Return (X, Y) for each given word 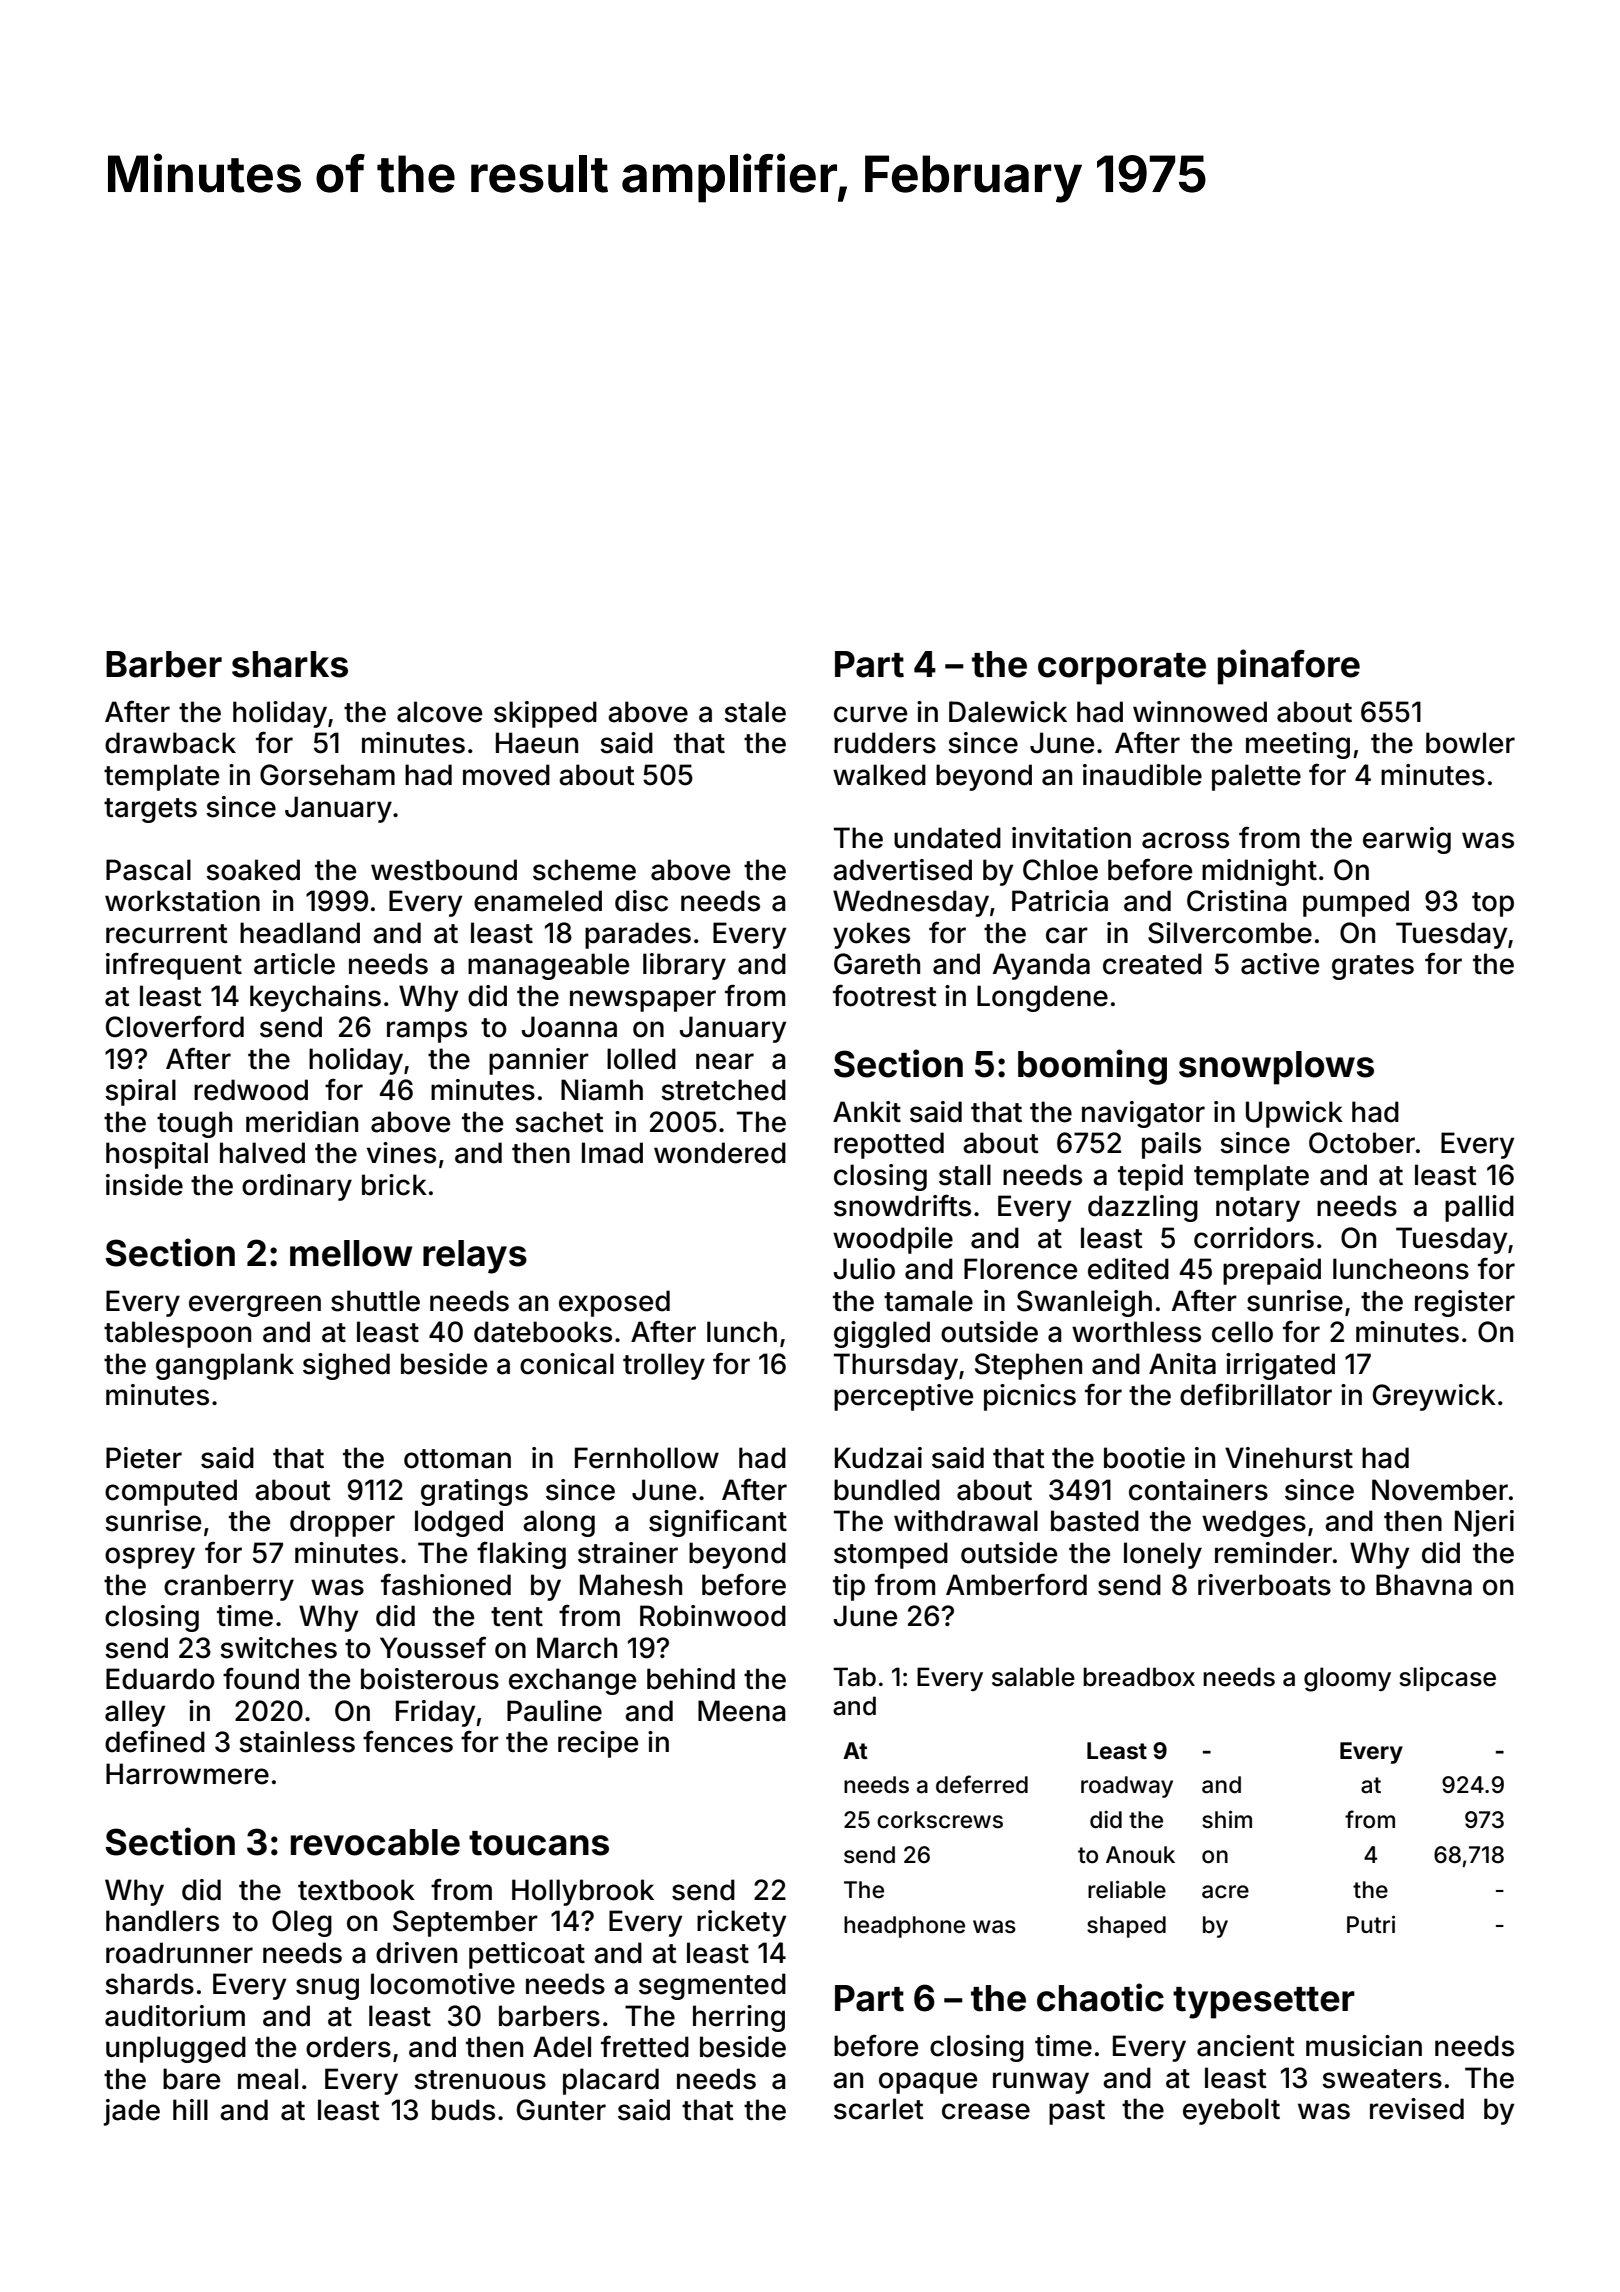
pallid (1479, 1208)
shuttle (375, 1301)
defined (155, 1742)
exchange (572, 1681)
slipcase (1447, 1679)
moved (506, 775)
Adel (562, 2047)
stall (965, 1175)
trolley (664, 1366)
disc (641, 901)
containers (1198, 1490)
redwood (251, 1090)
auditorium (175, 2016)
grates (1373, 967)
